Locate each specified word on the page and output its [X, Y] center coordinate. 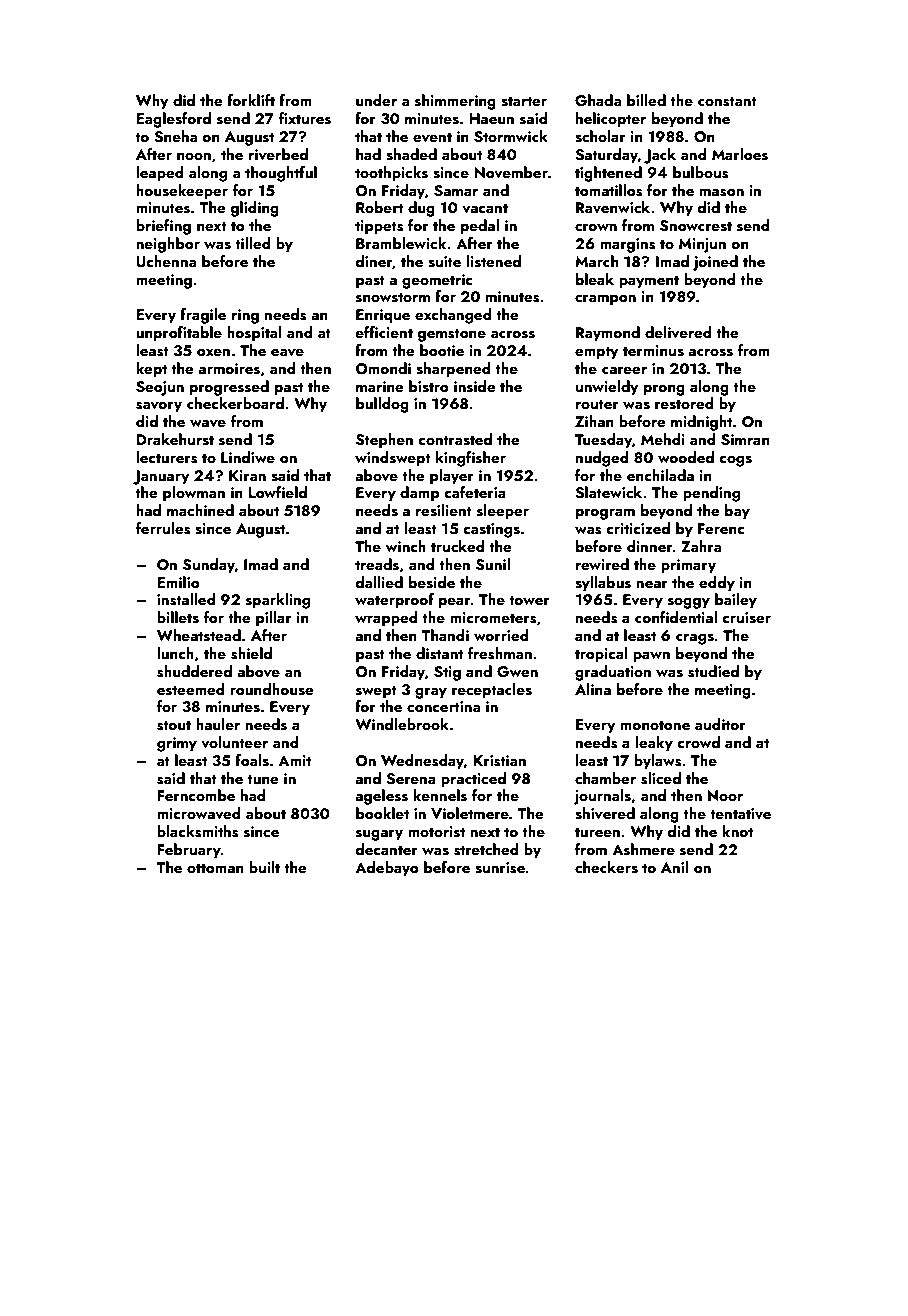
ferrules [163, 528]
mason [722, 193]
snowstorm [393, 297]
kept [151, 370]
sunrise [500, 868]
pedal [480, 227]
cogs [735, 461]
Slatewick [608, 492]
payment [649, 282]
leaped [160, 174]
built [264, 867]
